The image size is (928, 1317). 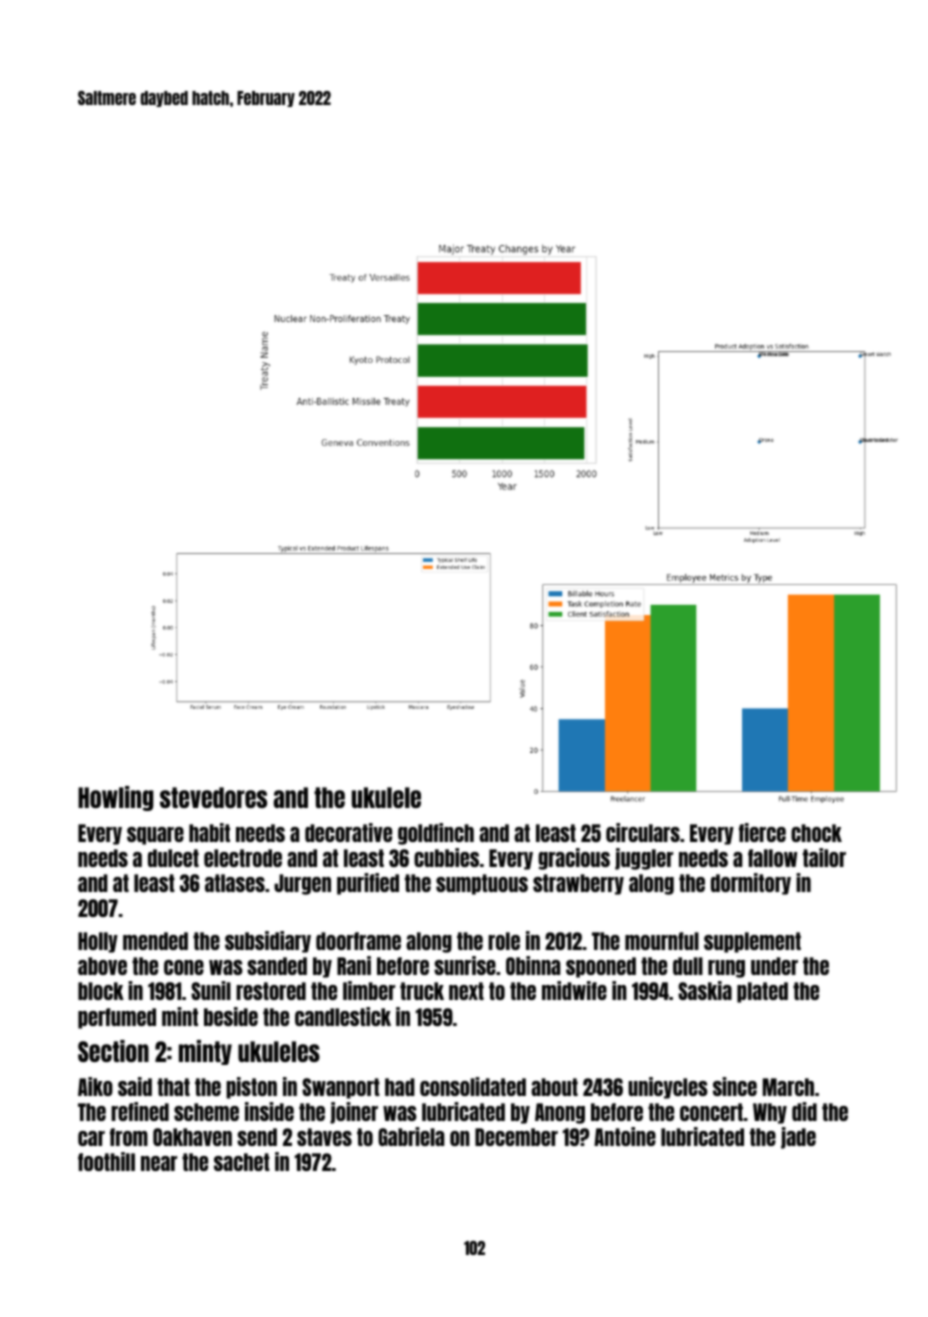 I want to click on stevedores, so click(x=213, y=797).
